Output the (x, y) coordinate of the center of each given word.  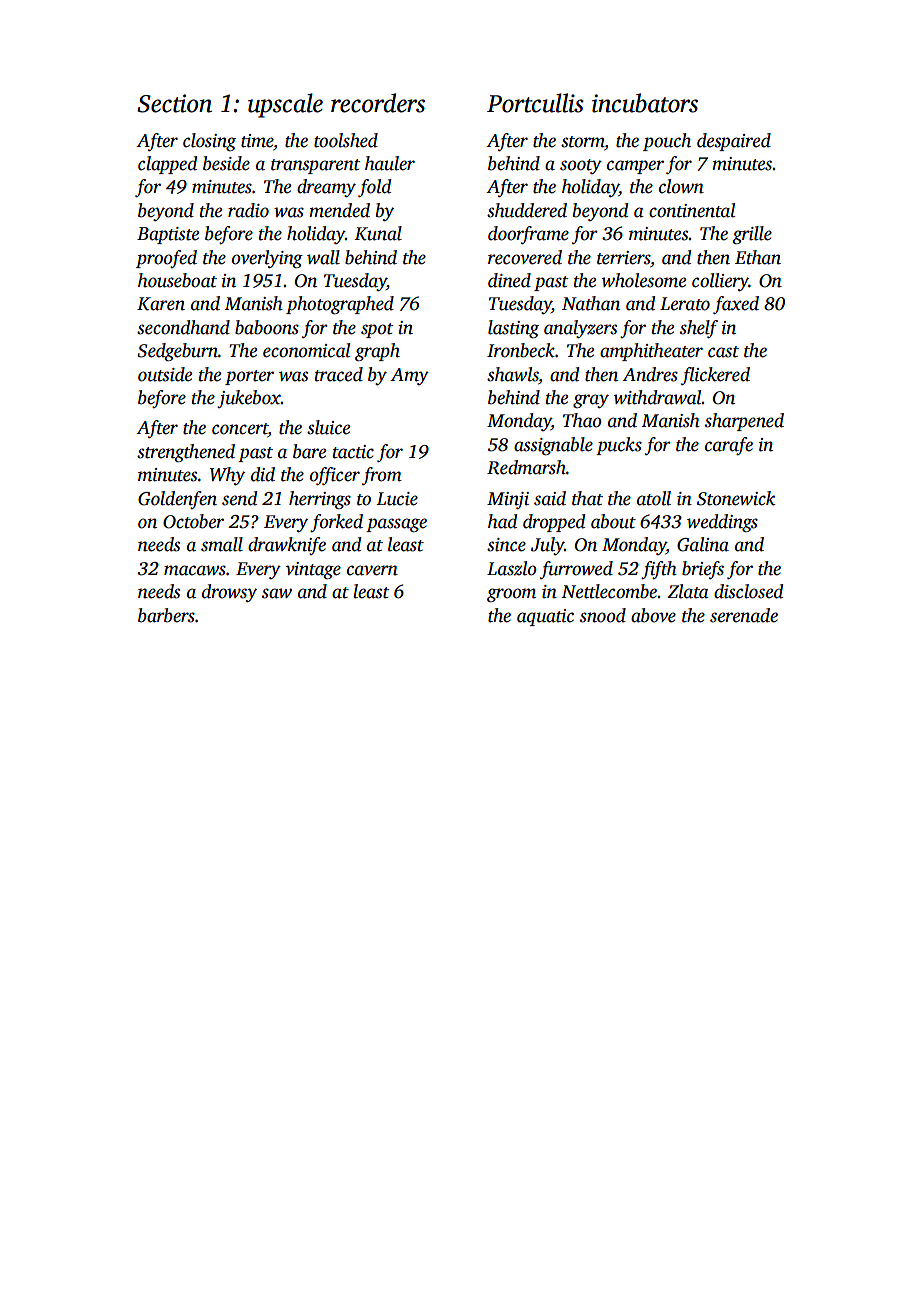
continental (692, 210)
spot (377, 330)
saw (277, 593)
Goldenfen (177, 500)
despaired (734, 142)
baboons (267, 327)
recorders (378, 103)
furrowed (576, 570)
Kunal (378, 233)
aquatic (545, 617)
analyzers (580, 329)
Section (174, 103)
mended (339, 210)
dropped (554, 523)
